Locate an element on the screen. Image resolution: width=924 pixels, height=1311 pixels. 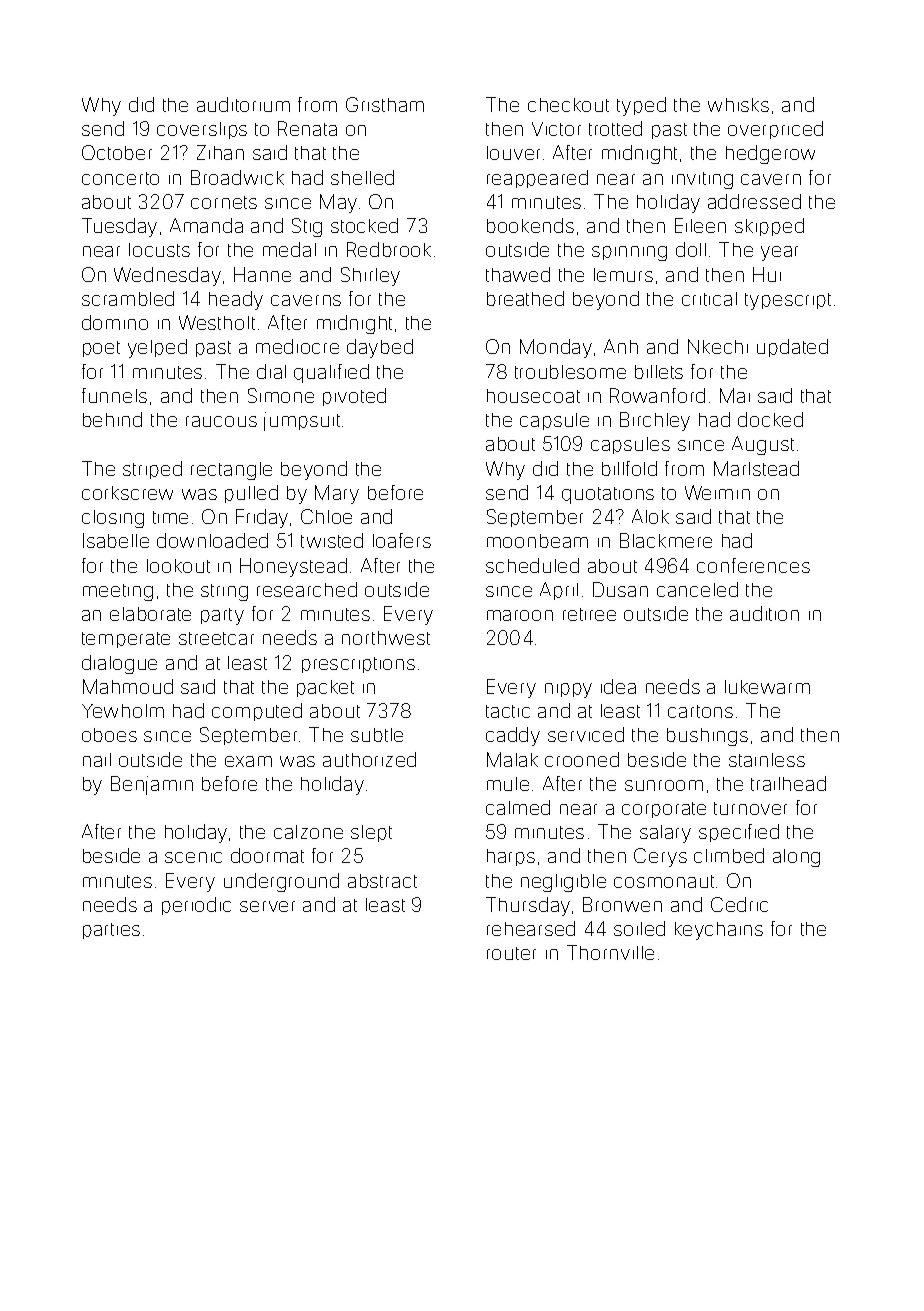
typed is located at coordinates (641, 106).
